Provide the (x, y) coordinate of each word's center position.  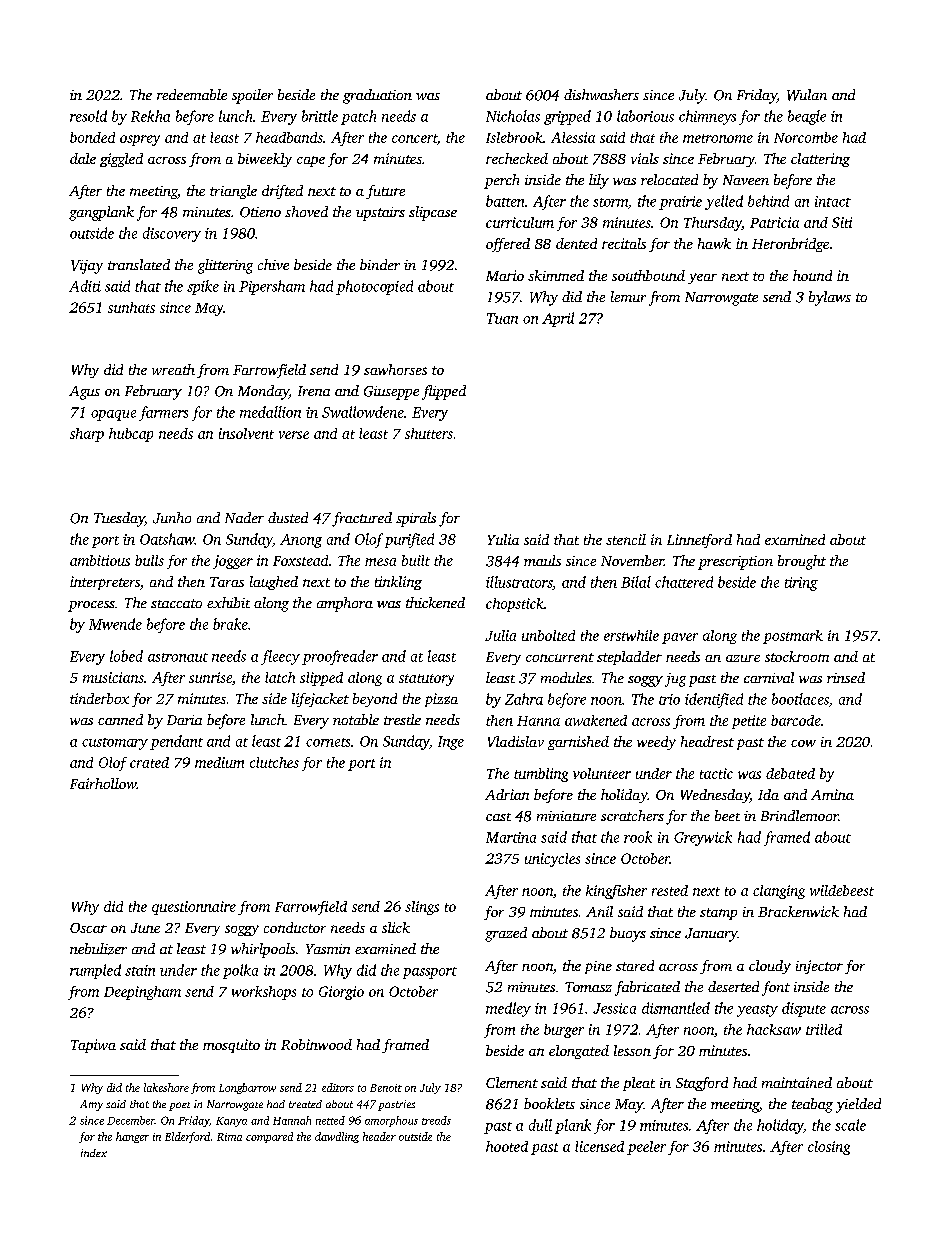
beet (727, 815)
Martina (511, 837)
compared (269, 1137)
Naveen (746, 180)
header (379, 1136)
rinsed (846, 677)
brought (802, 562)
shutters (429, 433)
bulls (149, 560)
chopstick (515, 605)
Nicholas (513, 116)
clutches (274, 762)
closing (829, 1148)
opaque (113, 415)
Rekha (150, 116)
